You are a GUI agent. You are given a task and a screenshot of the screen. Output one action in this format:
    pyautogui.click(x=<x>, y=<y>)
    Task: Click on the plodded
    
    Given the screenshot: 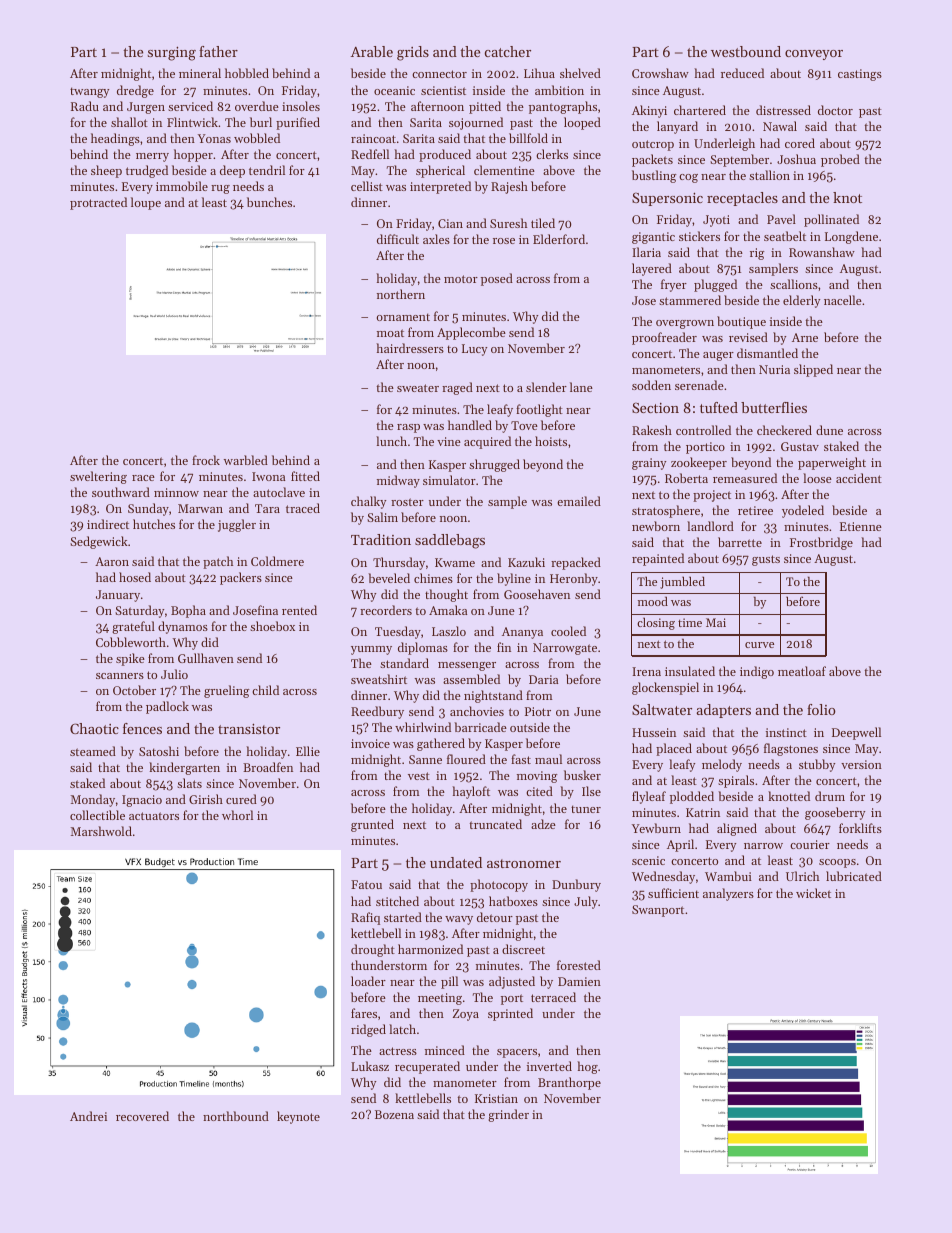 What is the action you would take?
    pyautogui.click(x=692, y=797)
